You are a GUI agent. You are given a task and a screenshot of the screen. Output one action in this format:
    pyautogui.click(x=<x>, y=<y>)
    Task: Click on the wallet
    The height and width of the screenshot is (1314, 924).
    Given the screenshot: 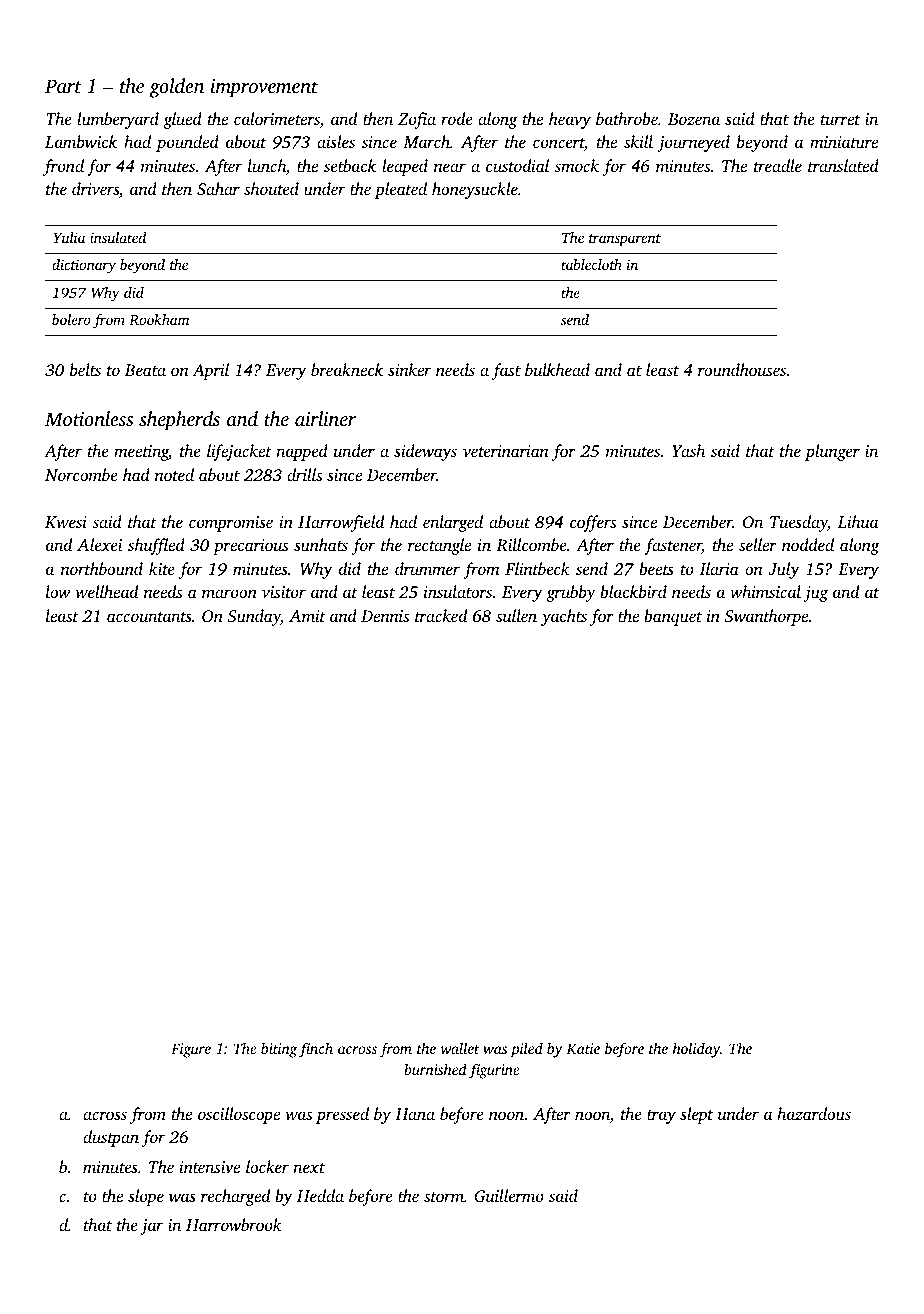 What is the action you would take?
    pyautogui.click(x=460, y=1048)
